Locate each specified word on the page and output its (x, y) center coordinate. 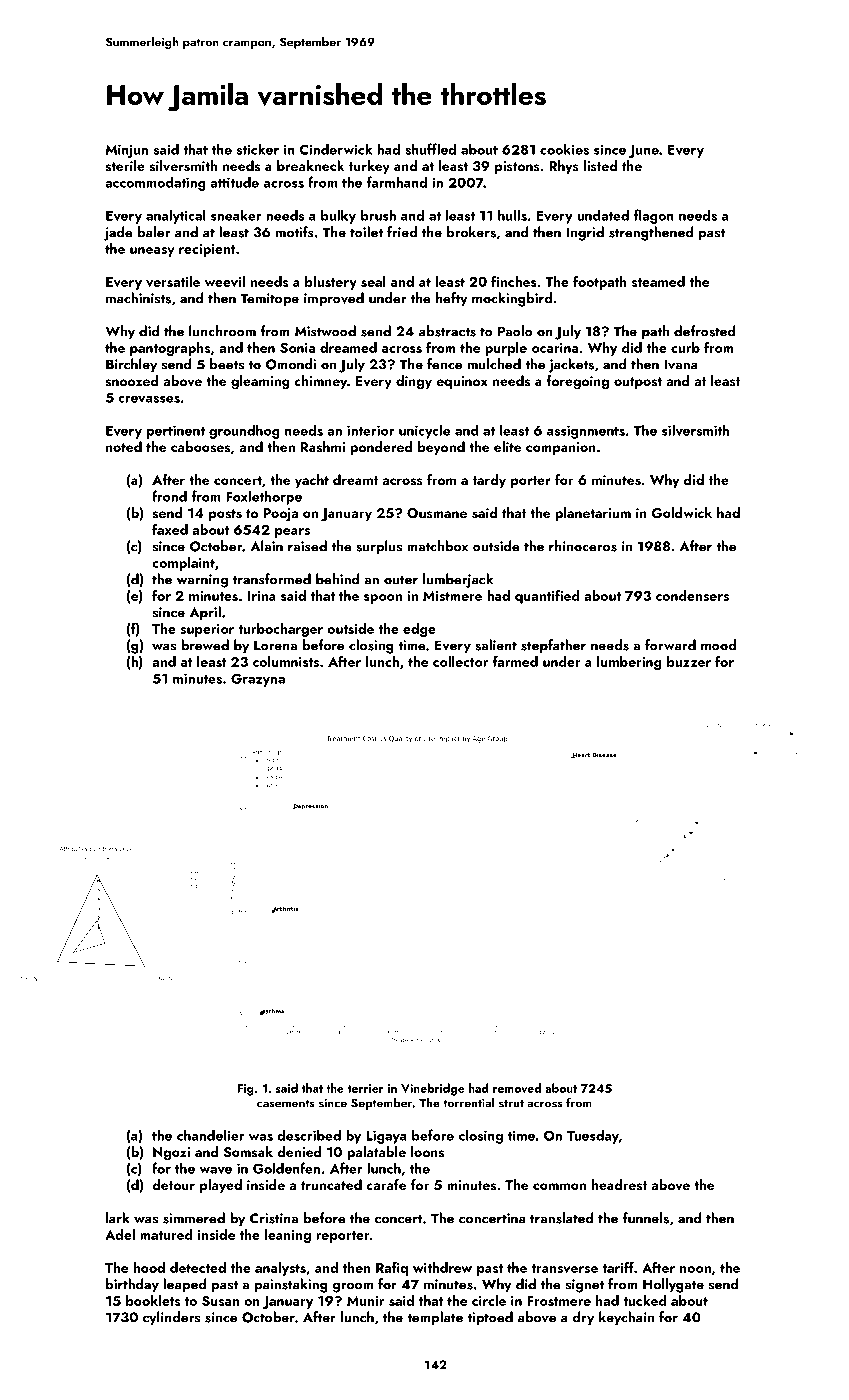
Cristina (274, 1218)
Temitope (269, 300)
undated (603, 215)
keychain (626, 1318)
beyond (441, 448)
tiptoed (490, 1318)
